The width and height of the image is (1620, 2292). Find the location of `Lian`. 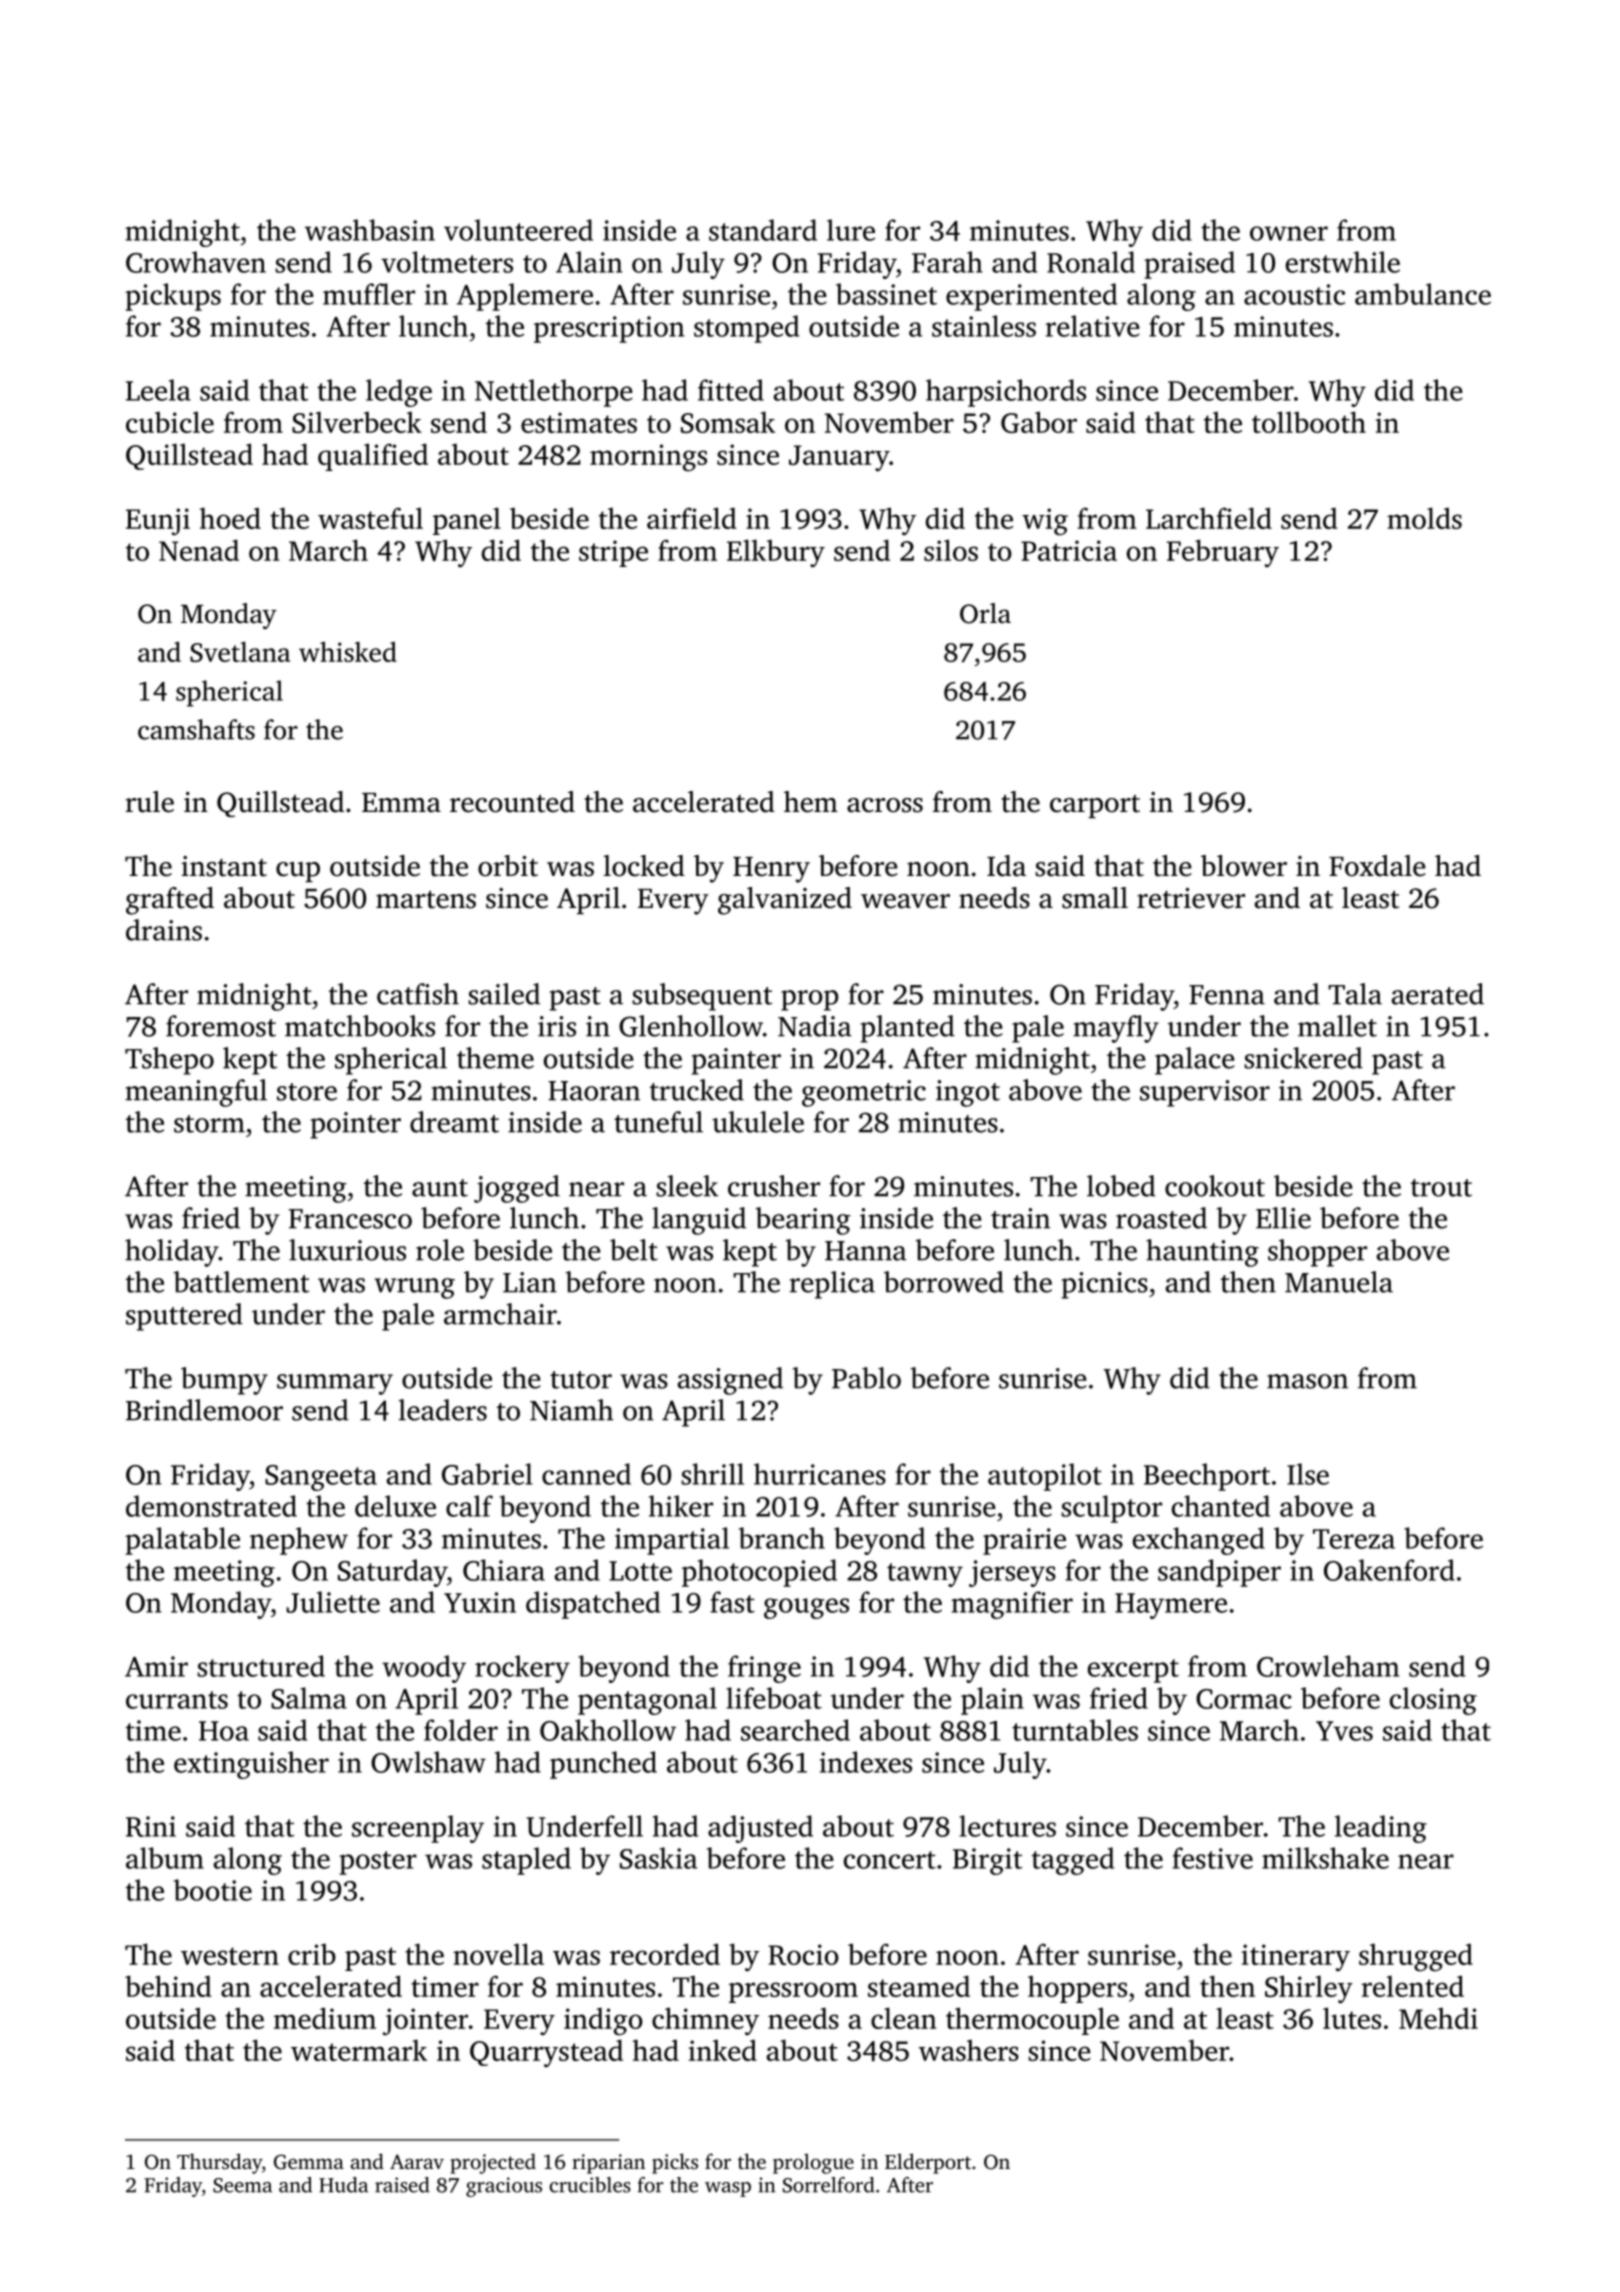

Lian is located at coordinates (530, 1282).
